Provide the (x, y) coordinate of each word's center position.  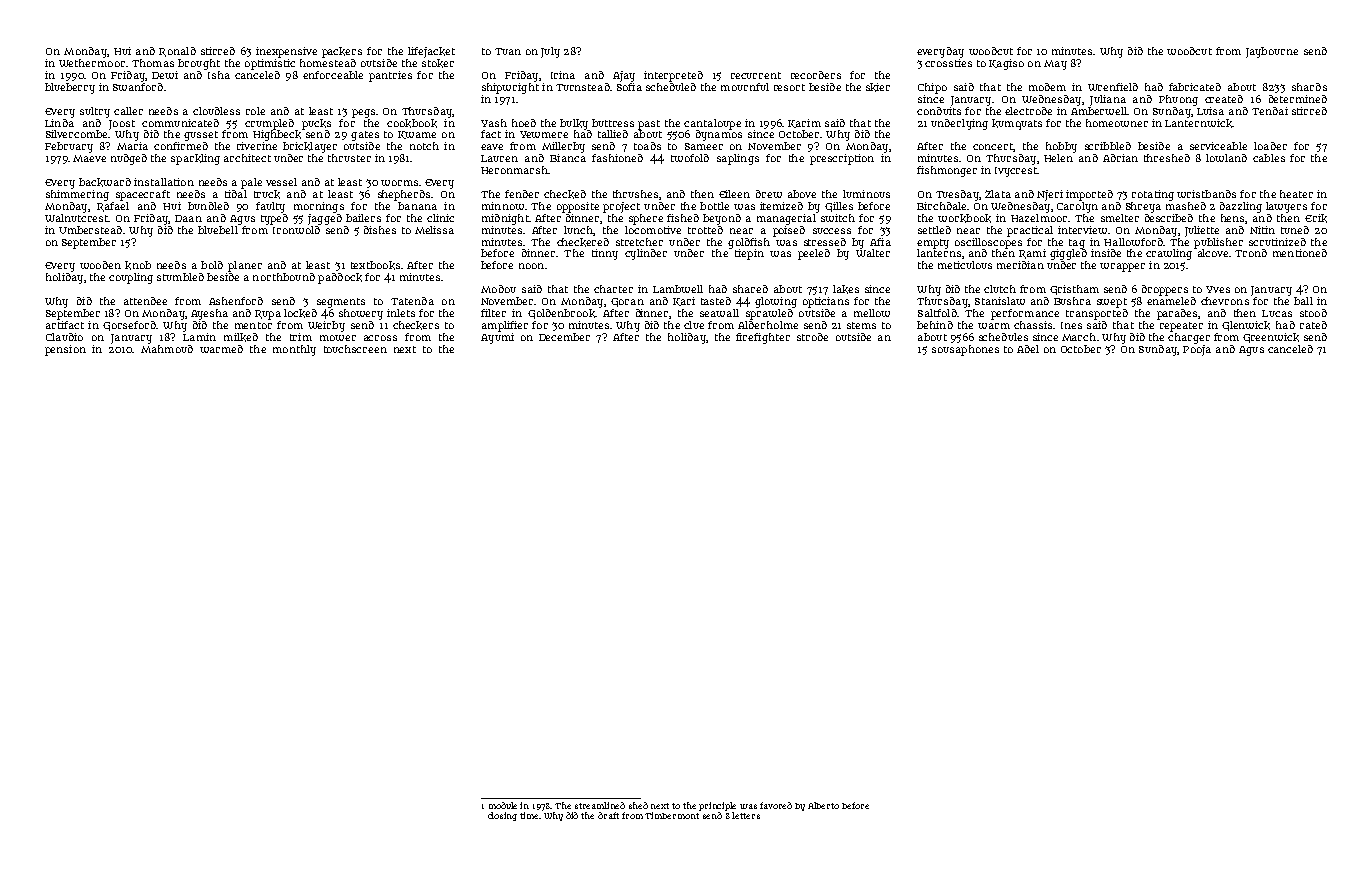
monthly (294, 350)
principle (717, 806)
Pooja (1197, 350)
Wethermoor (92, 63)
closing (502, 816)
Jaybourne (1272, 52)
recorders (816, 75)
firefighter (763, 338)
